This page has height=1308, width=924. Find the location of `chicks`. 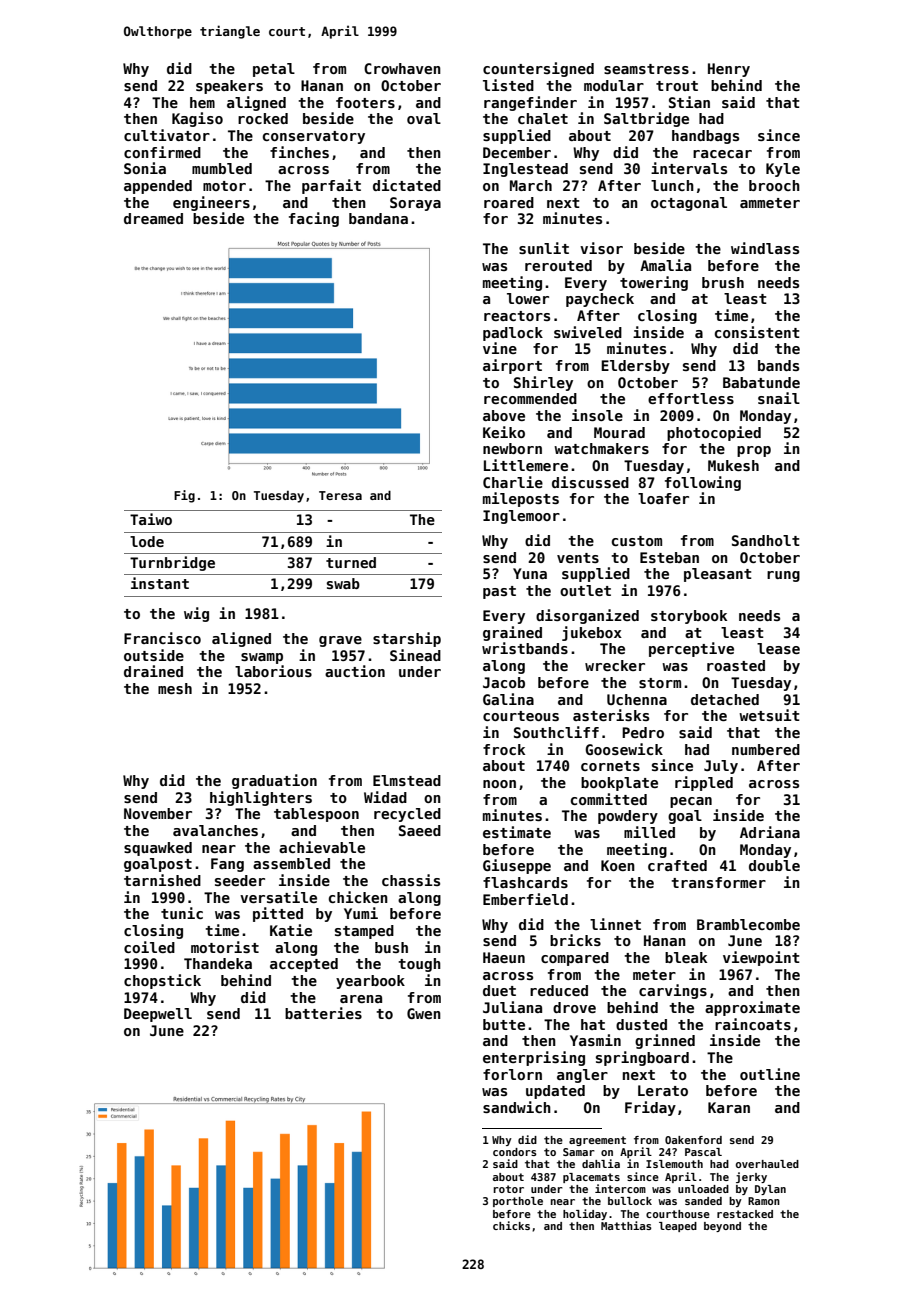

chicks is located at coordinates (511, 1225).
